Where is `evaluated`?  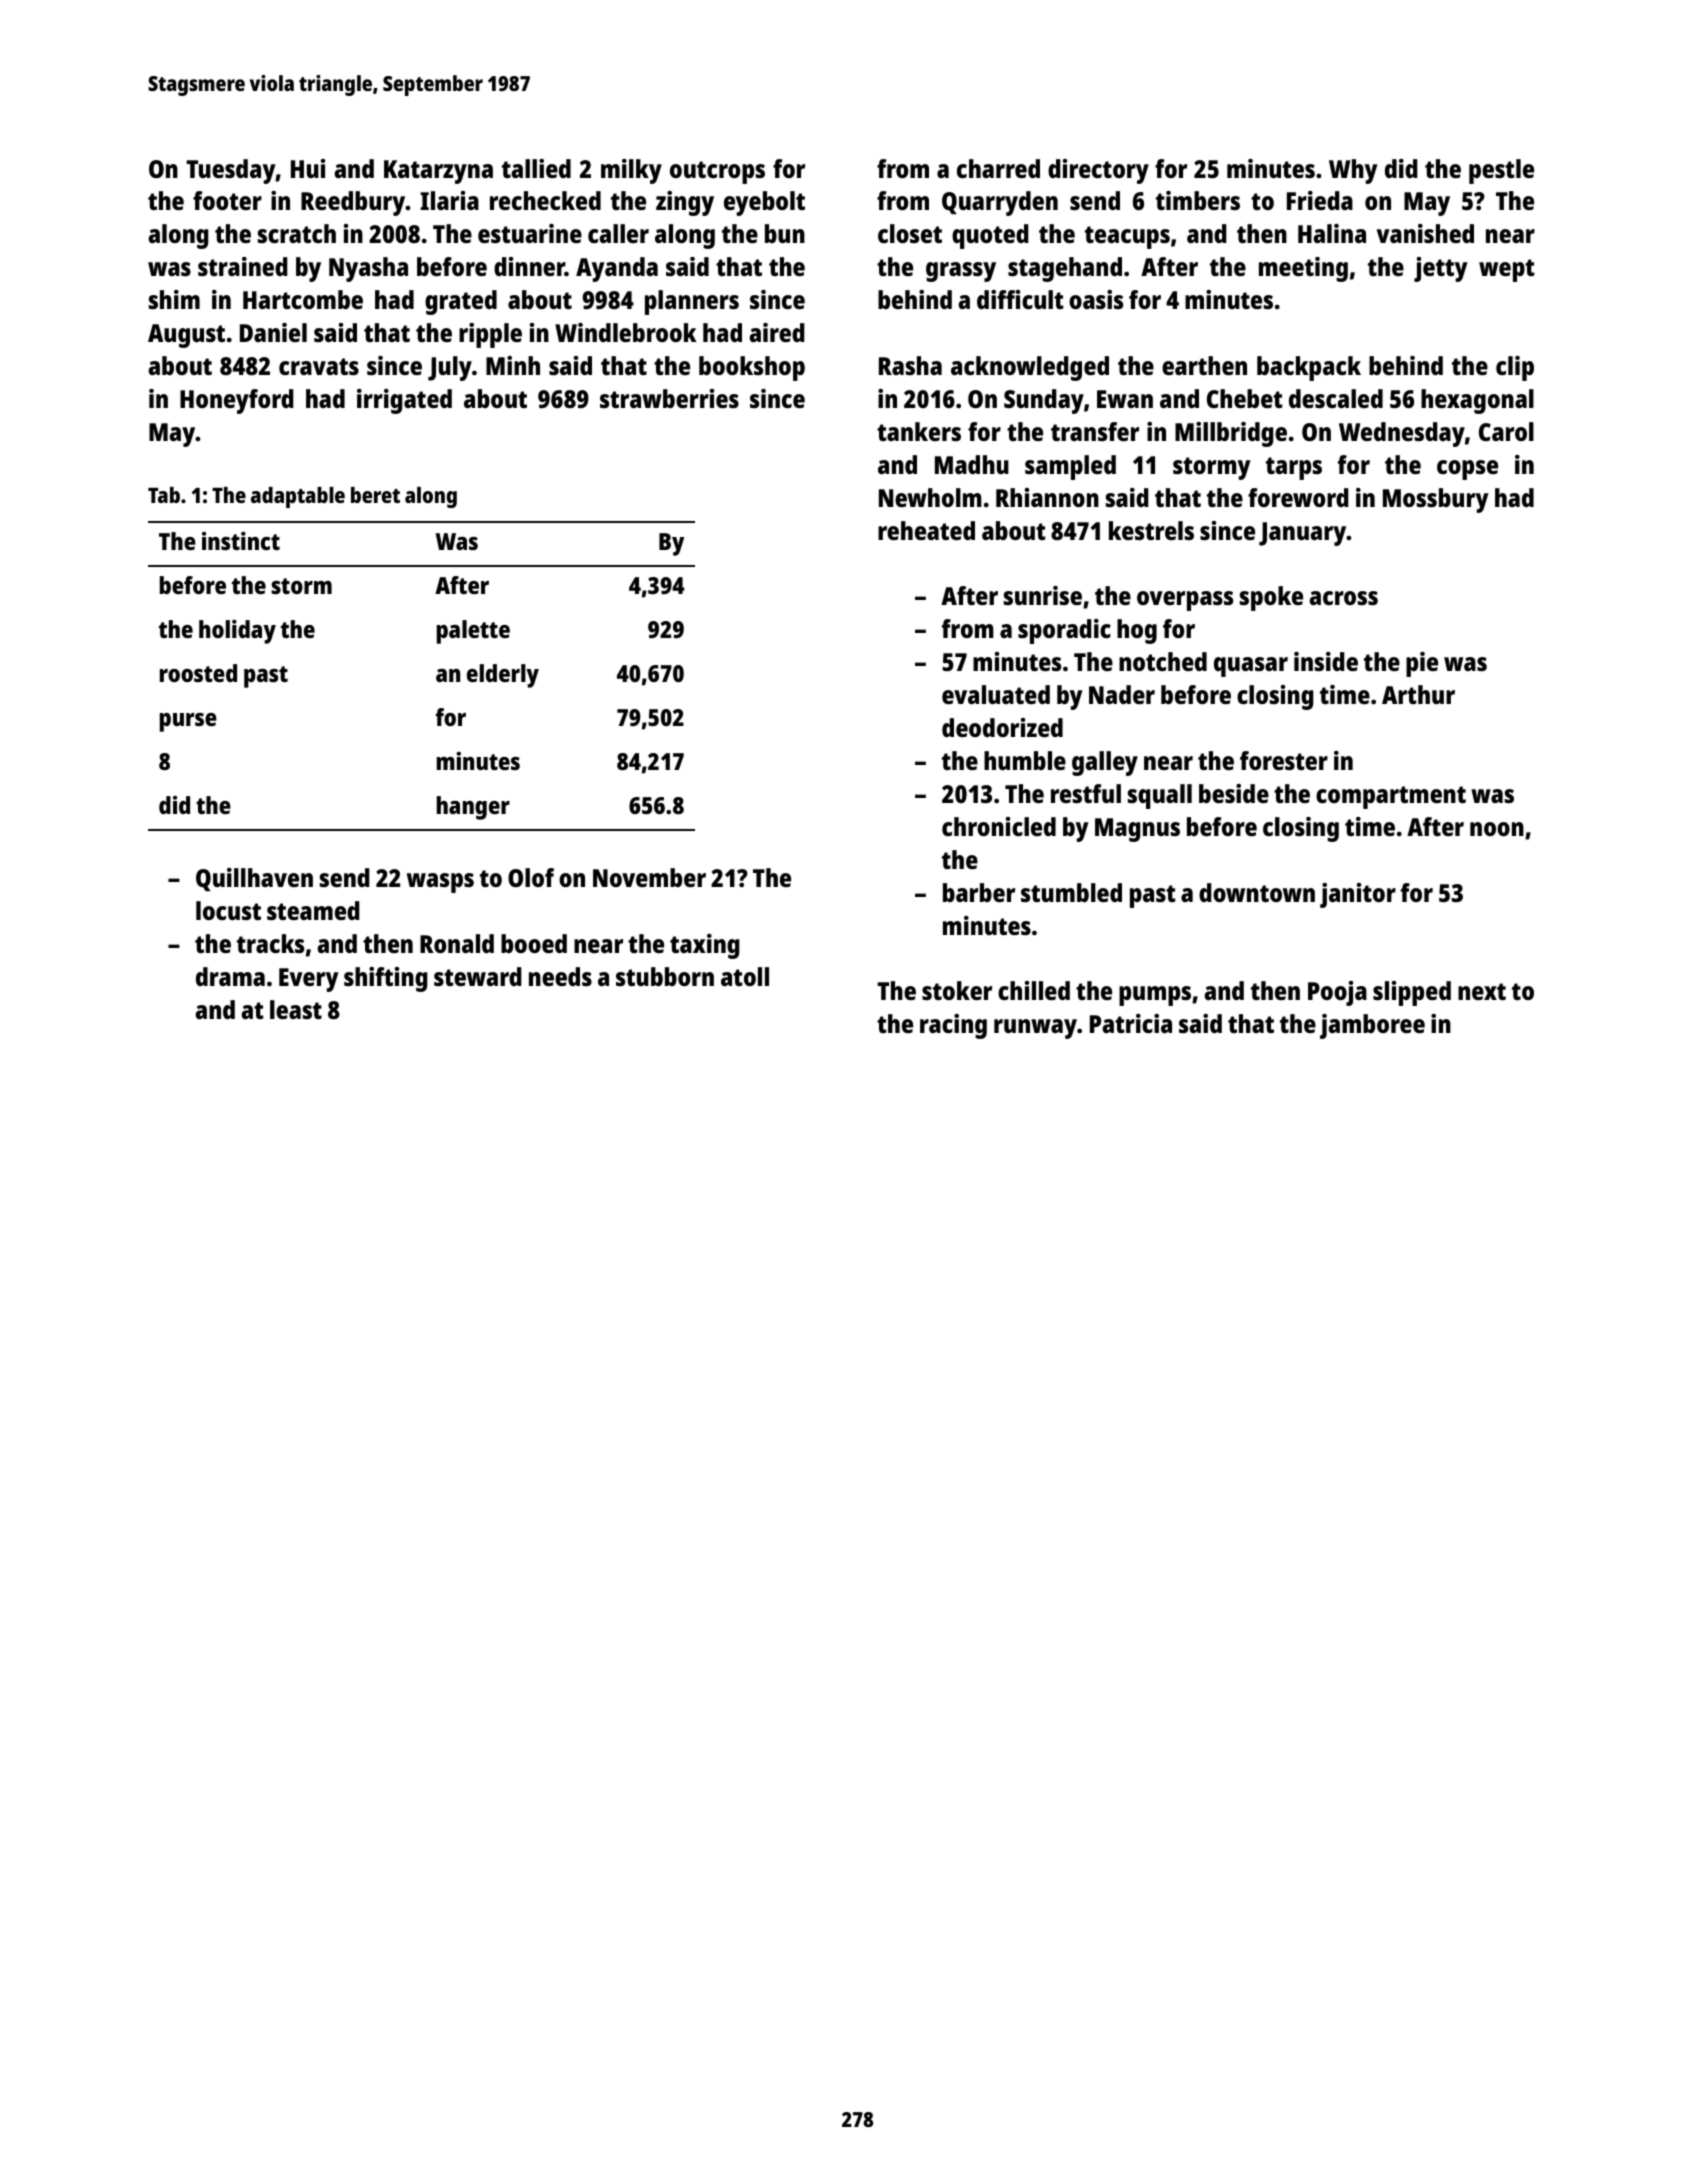 evaluated is located at coordinates (996, 694).
